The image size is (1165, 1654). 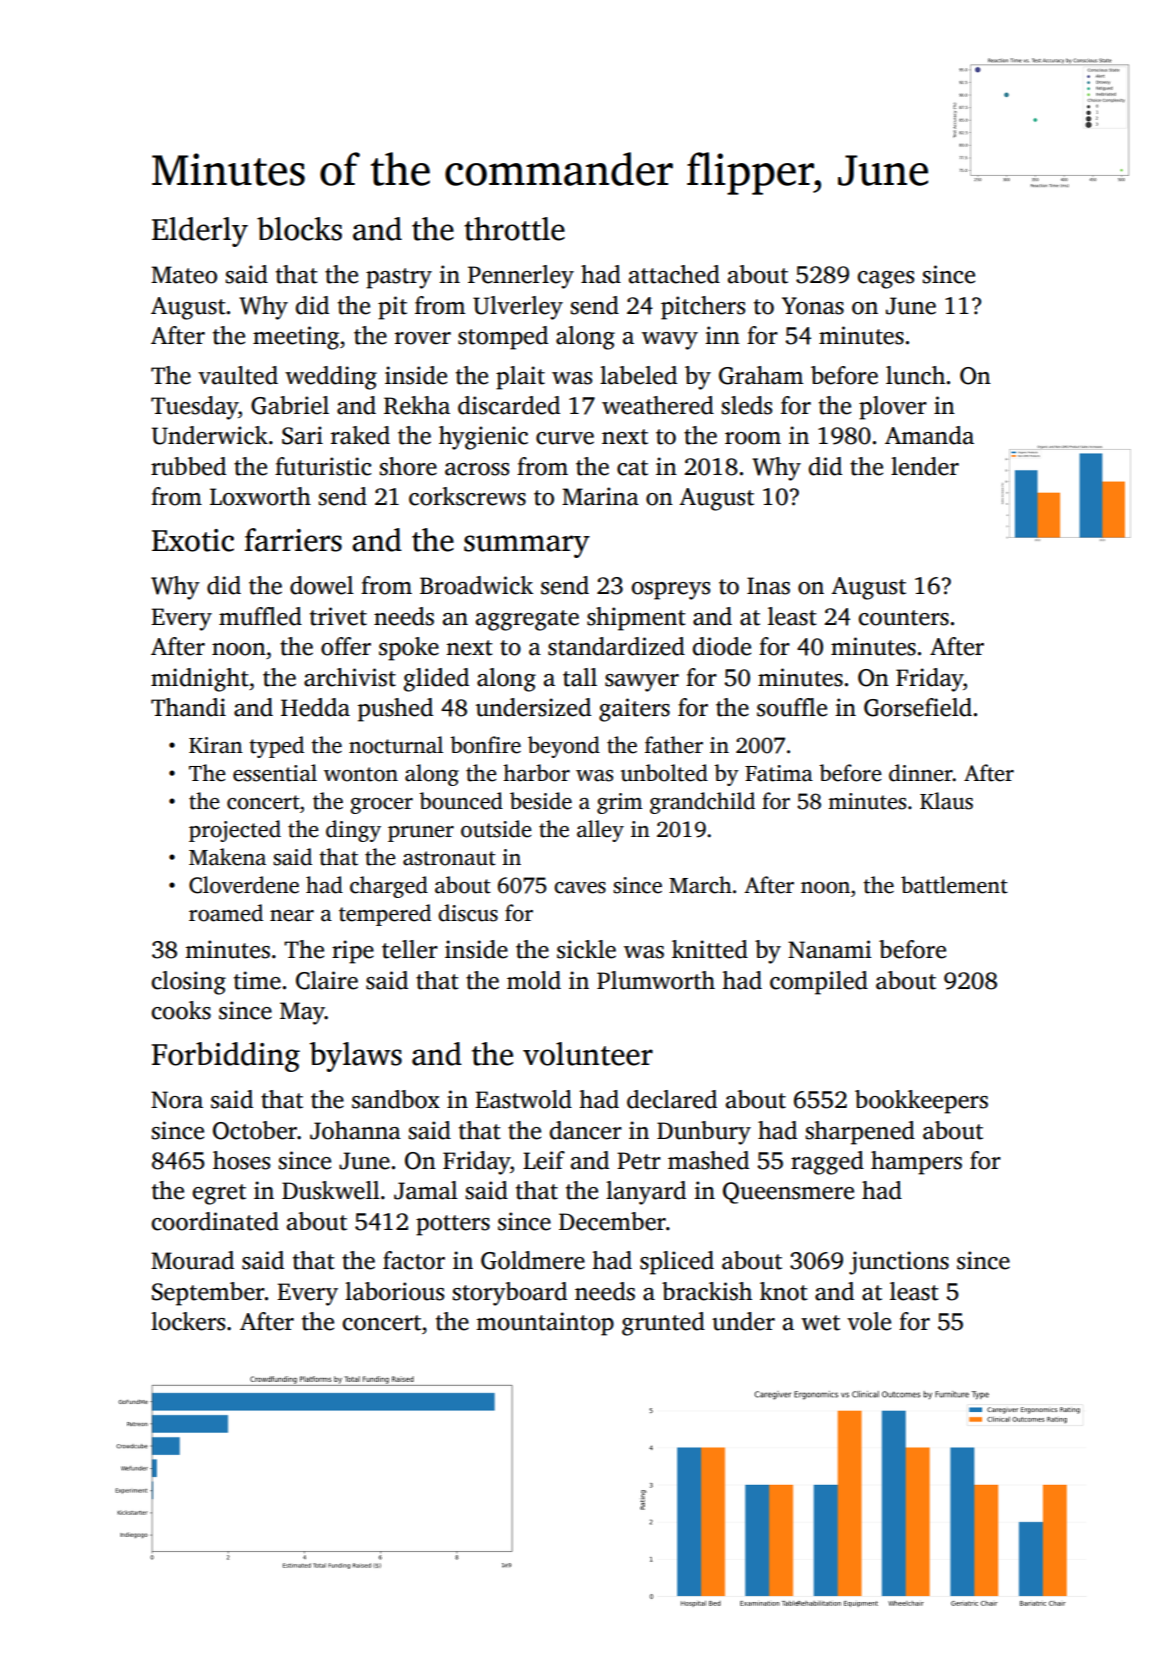 I want to click on ospreys, so click(x=671, y=591).
